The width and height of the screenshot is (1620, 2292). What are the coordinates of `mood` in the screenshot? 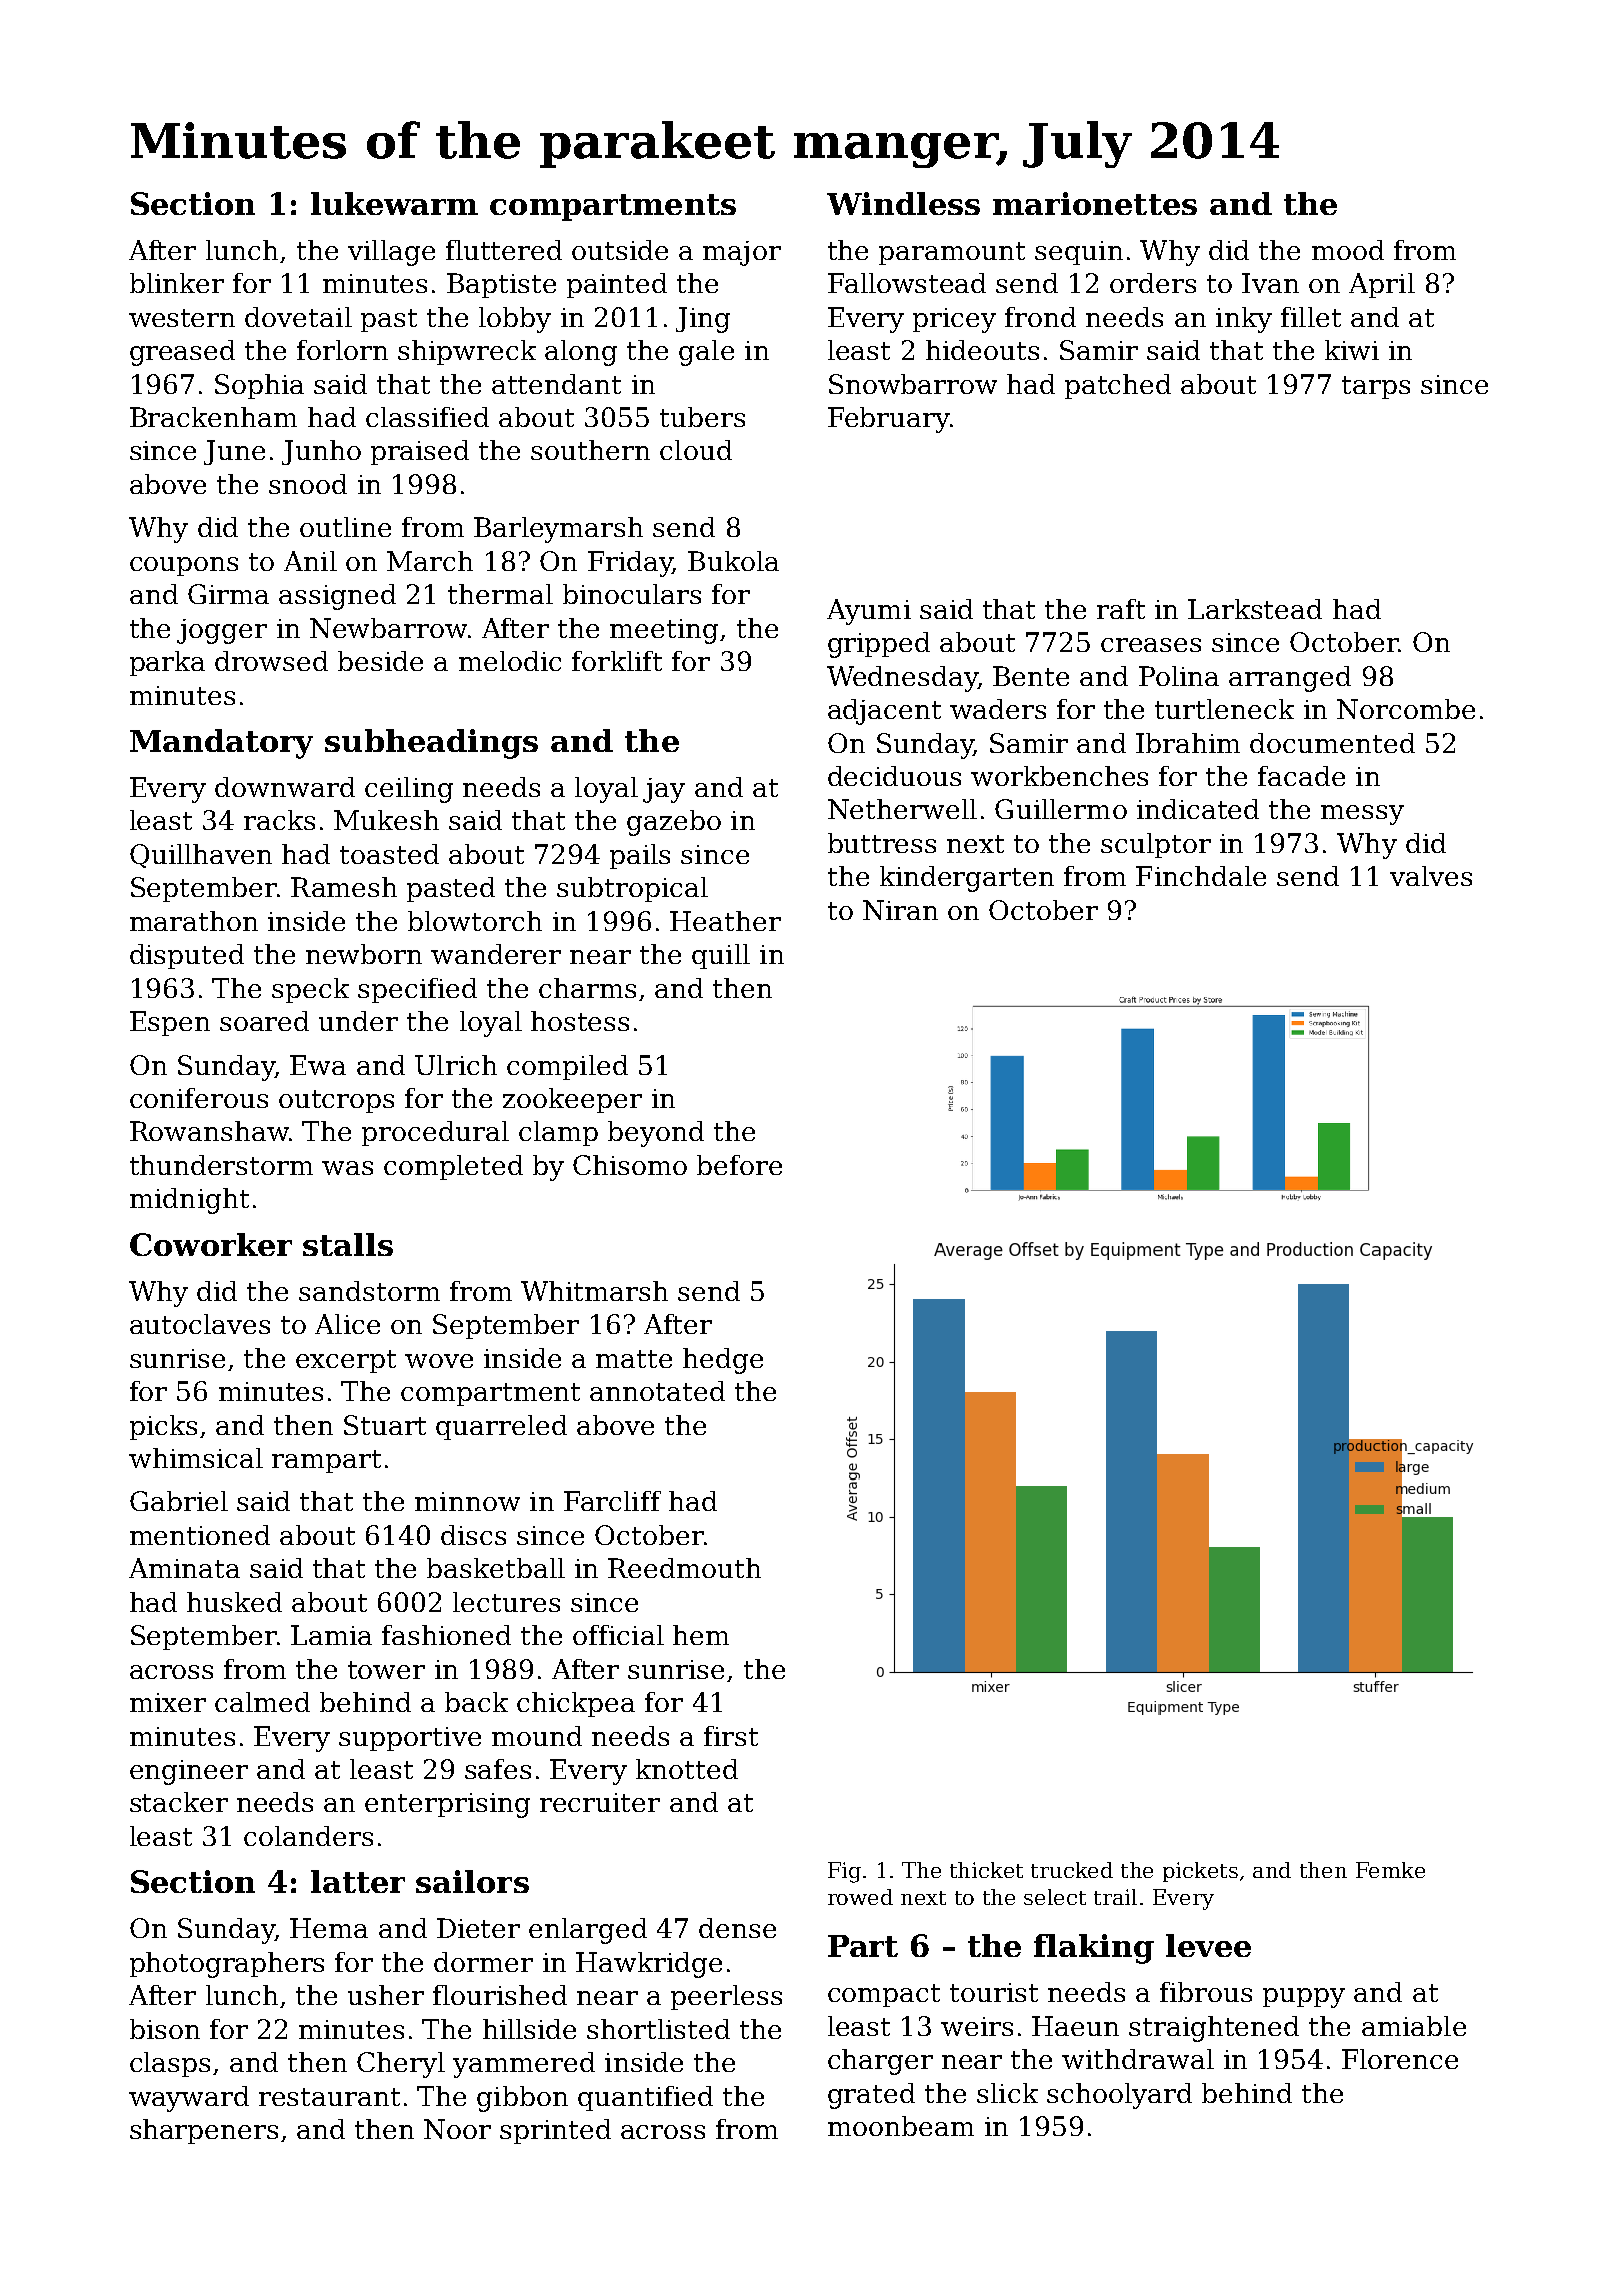 It's located at (1348, 250).
